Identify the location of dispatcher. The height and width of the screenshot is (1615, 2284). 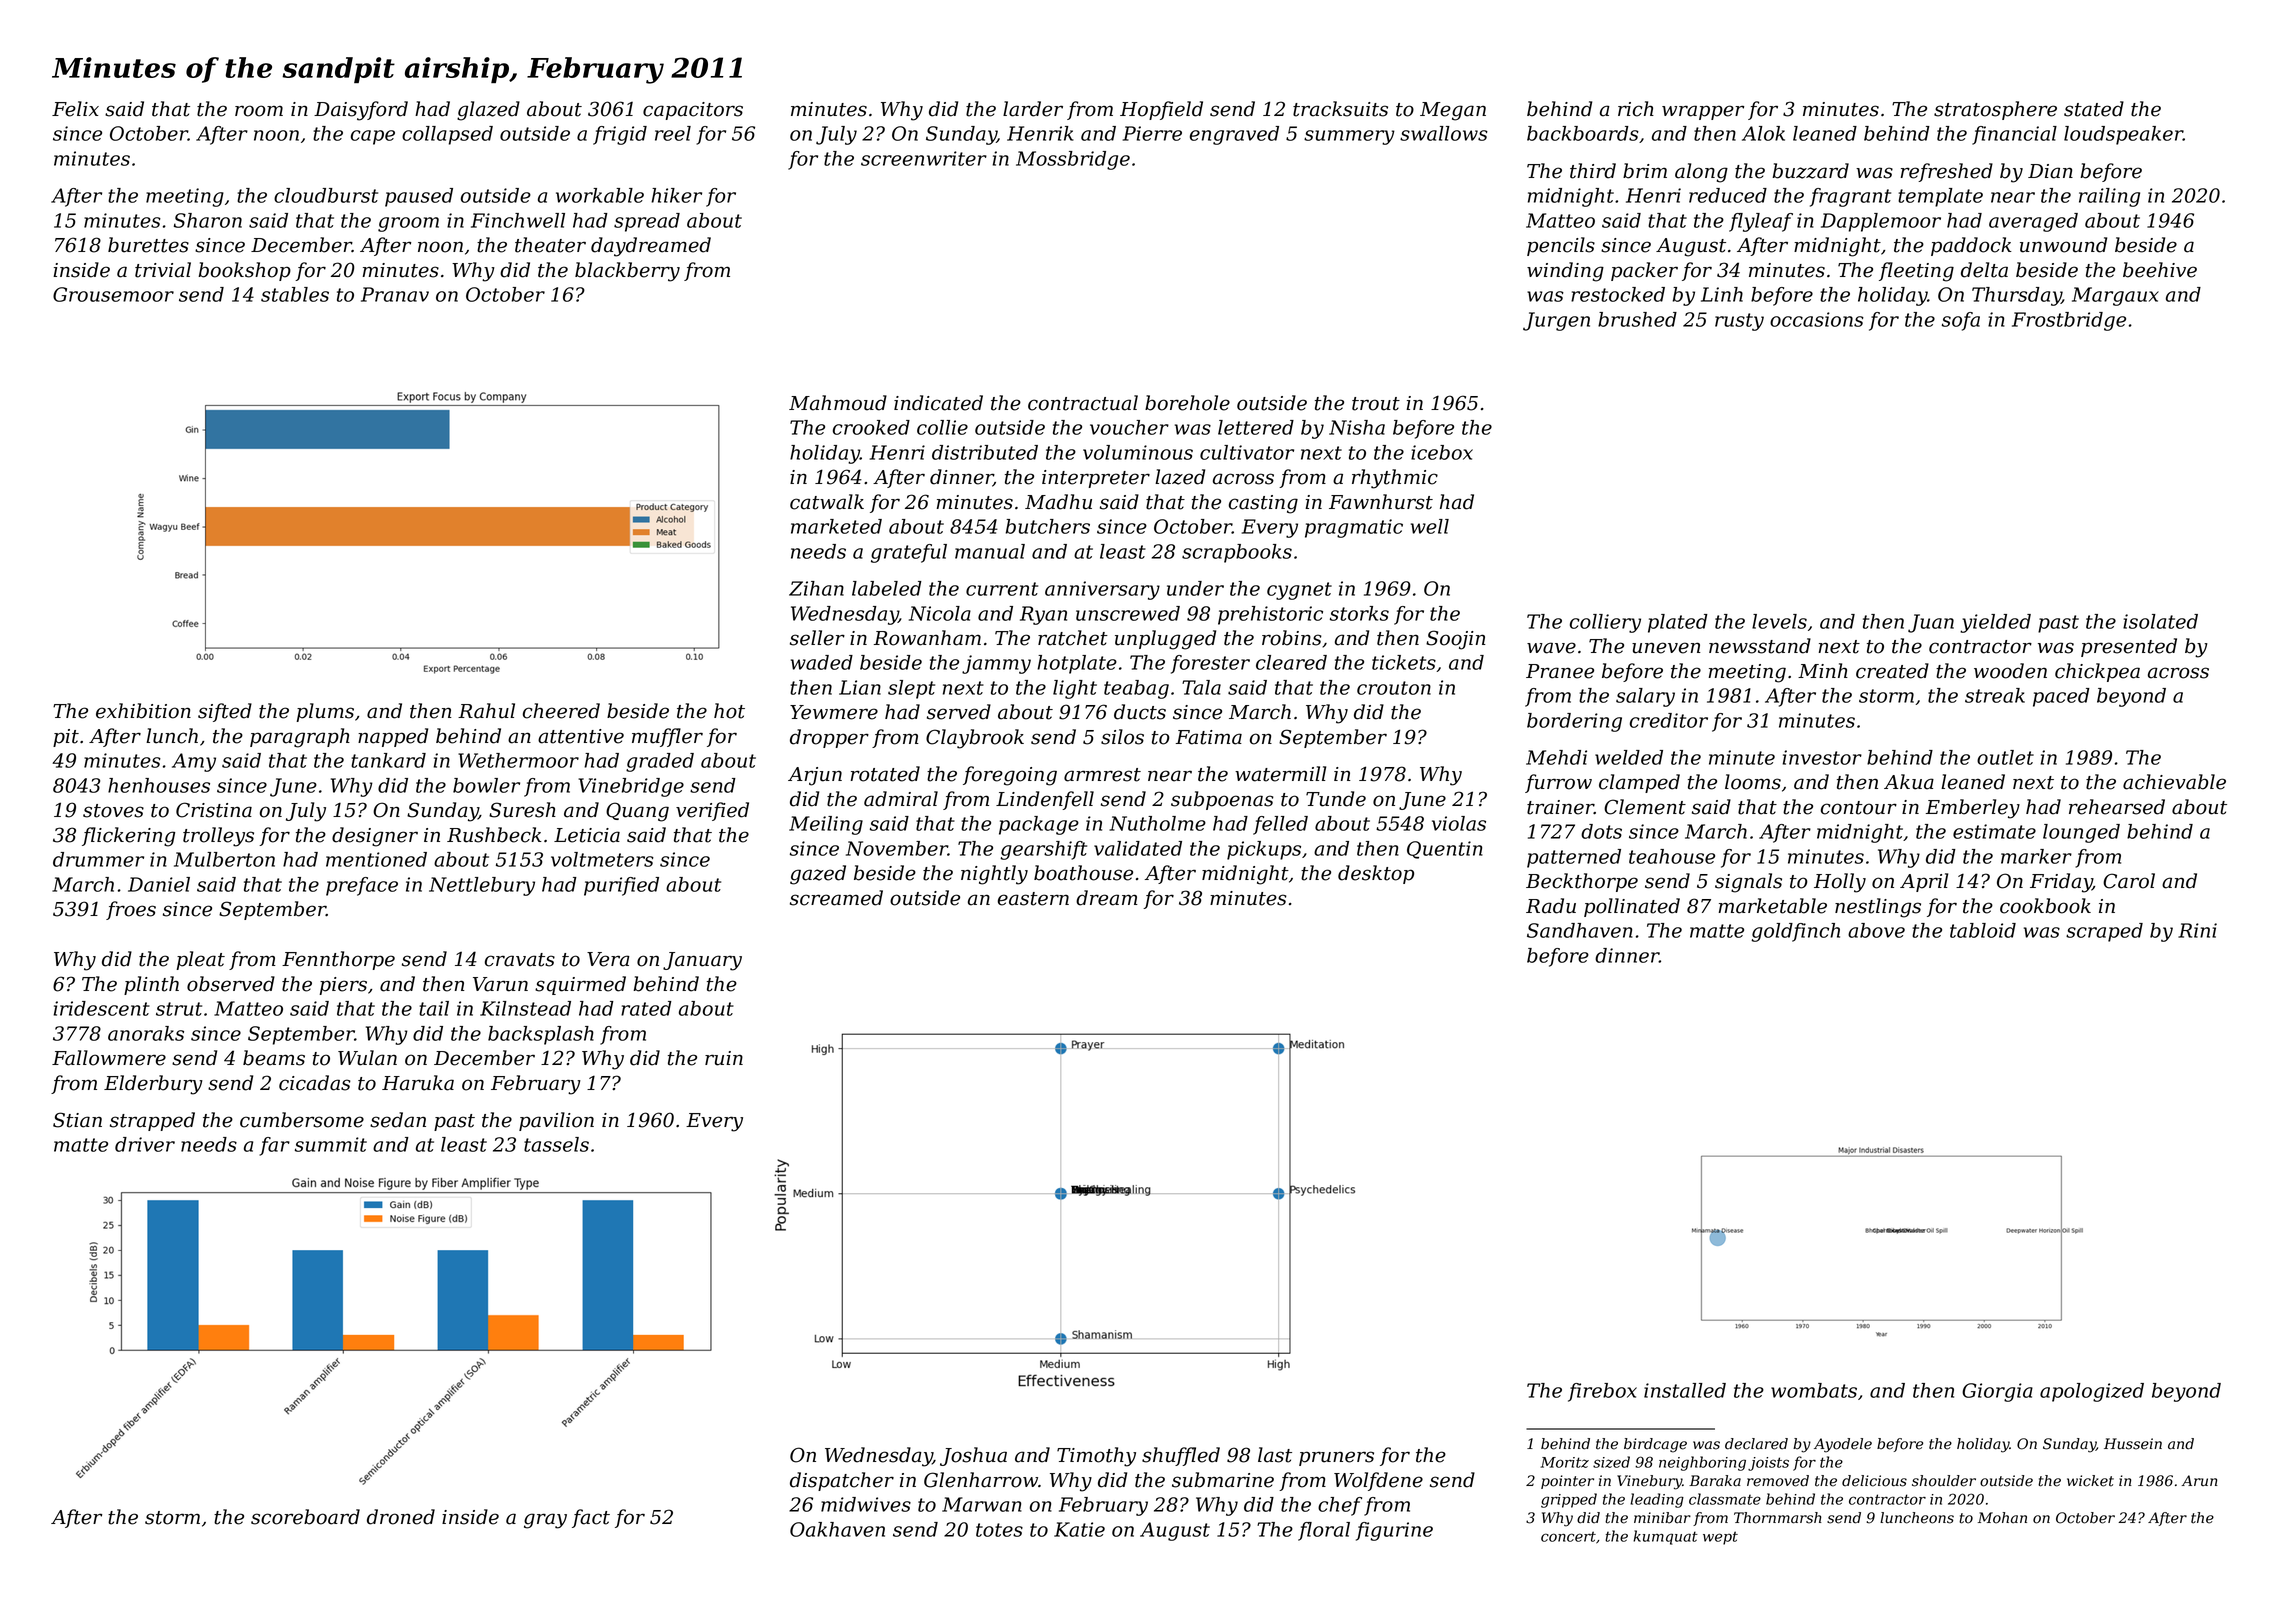
(842, 1481).
